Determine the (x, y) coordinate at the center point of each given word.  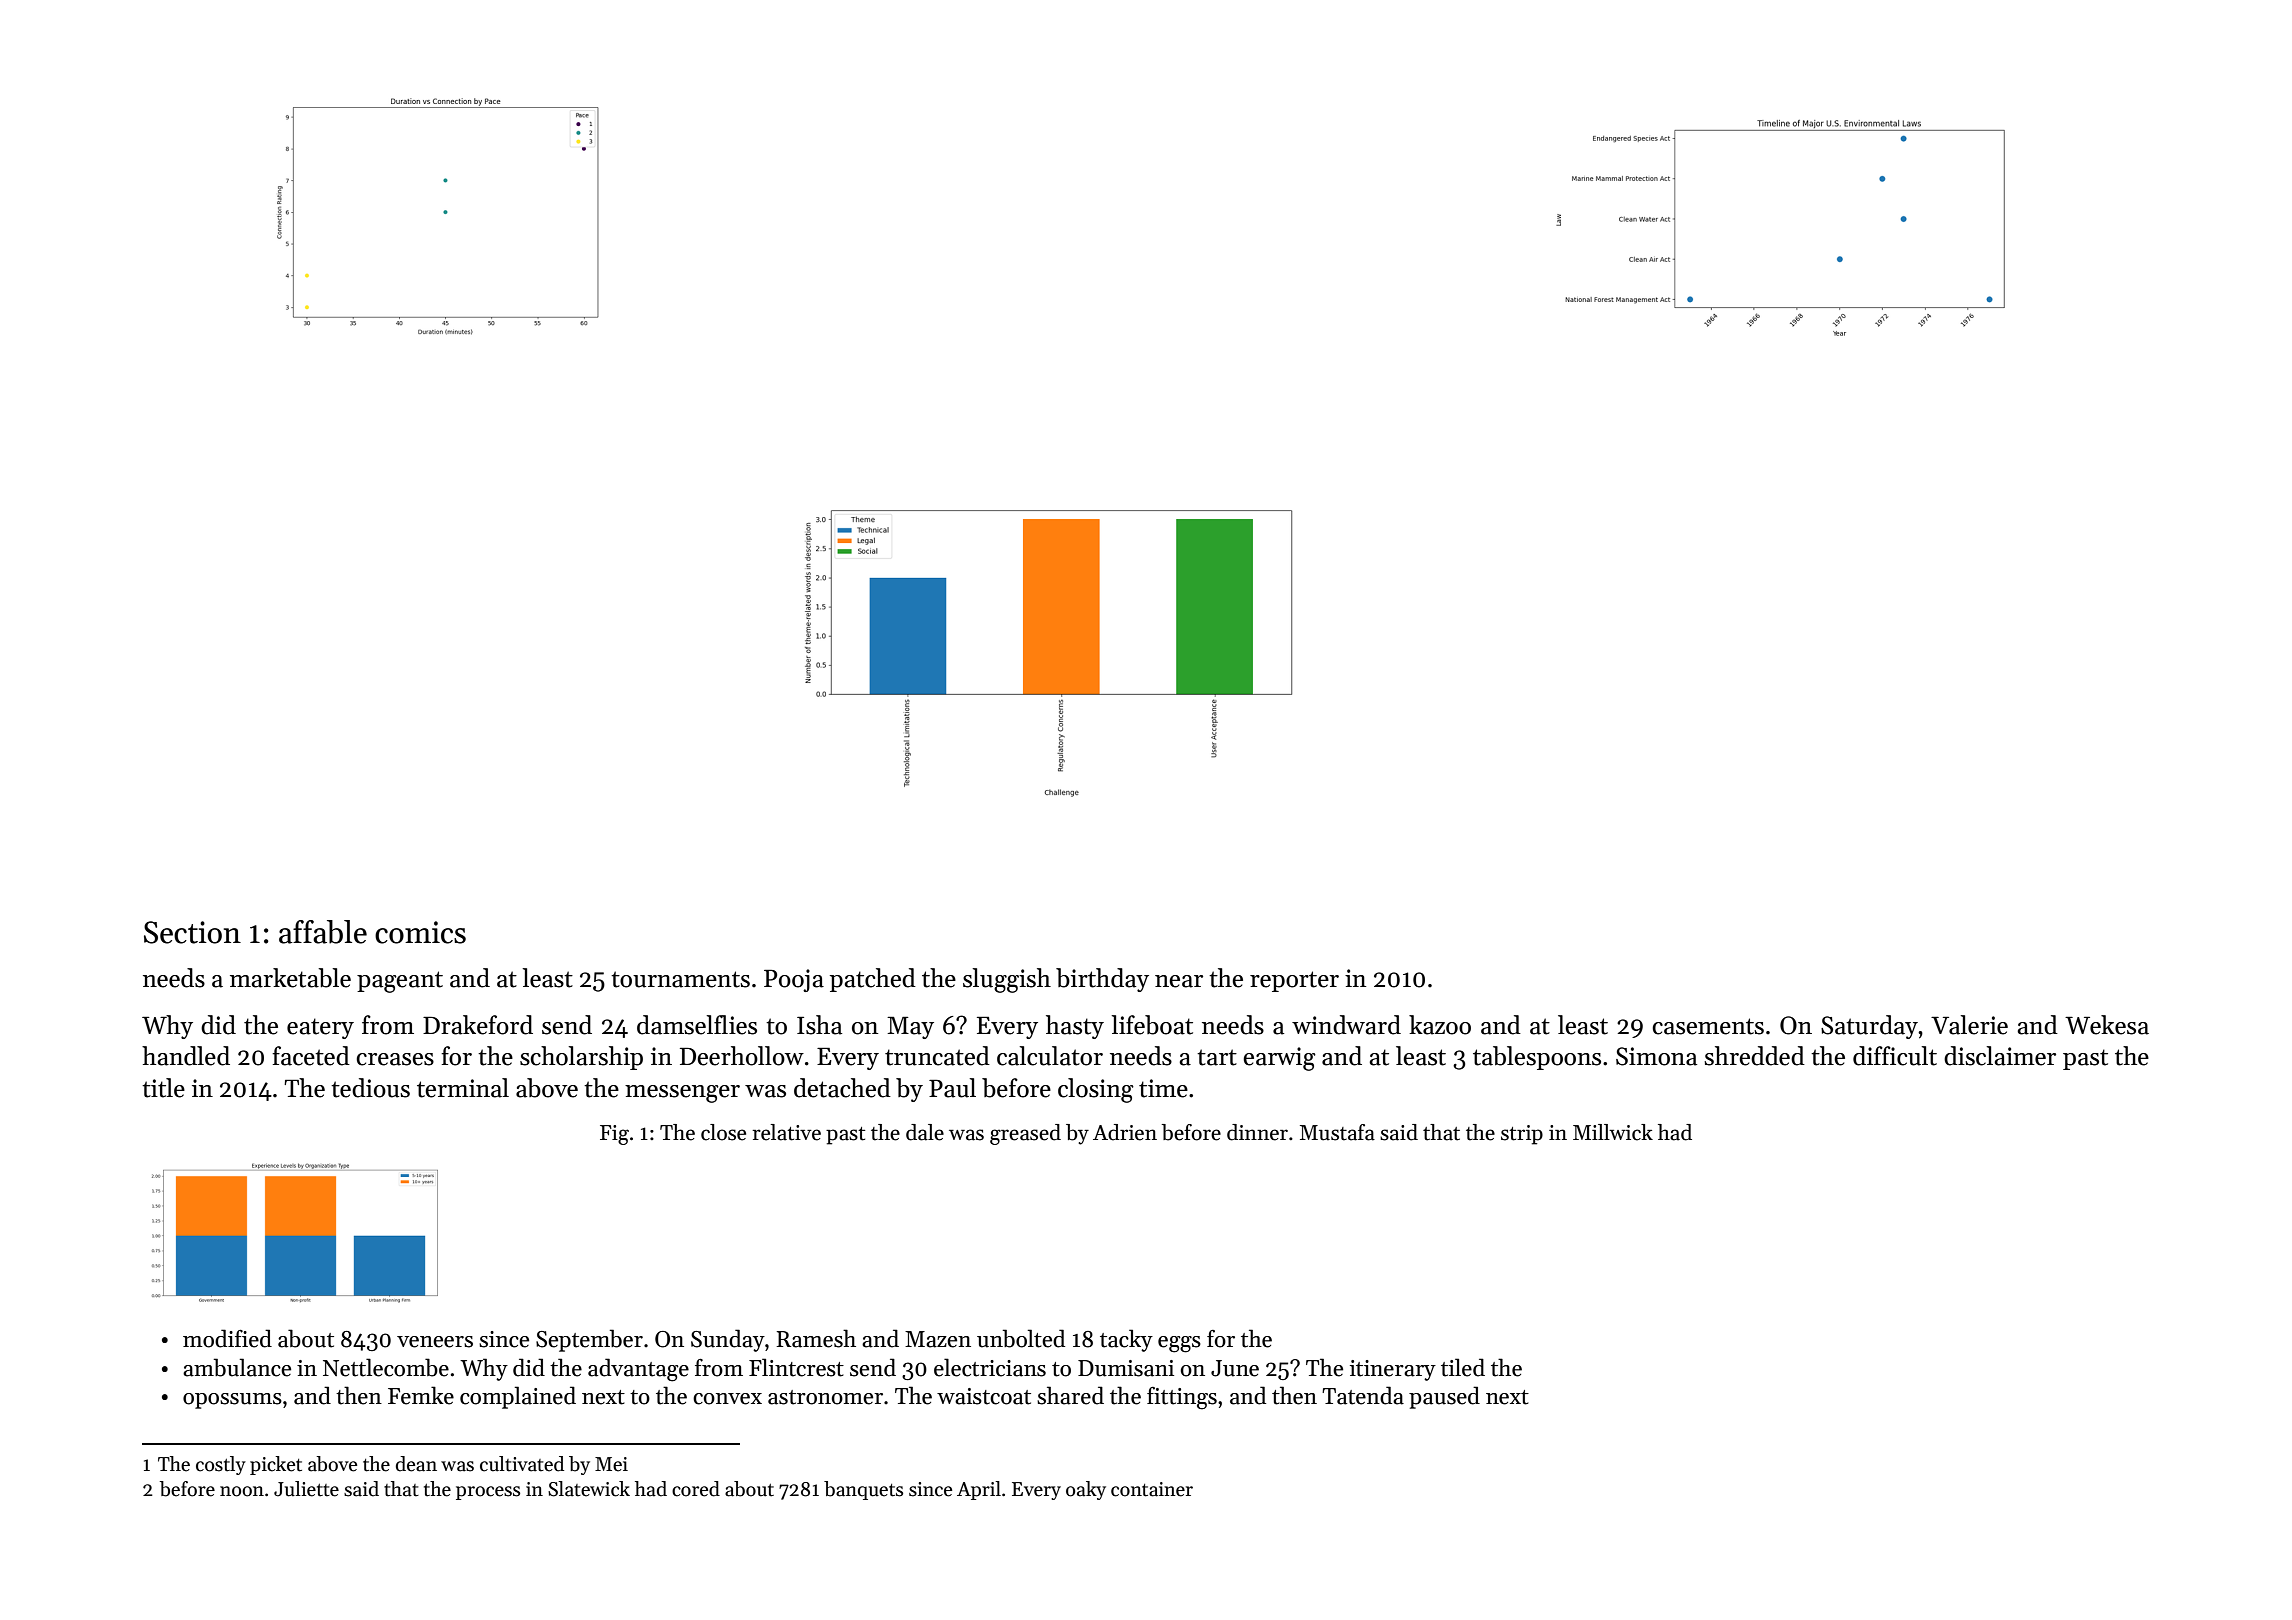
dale (925, 1132)
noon (242, 1491)
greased (1025, 1134)
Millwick (1613, 1132)
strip (1522, 1135)
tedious (370, 1088)
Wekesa (2107, 1025)
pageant (400, 982)
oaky (1086, 1490)
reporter (1294, 981)
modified (227, 1338)
